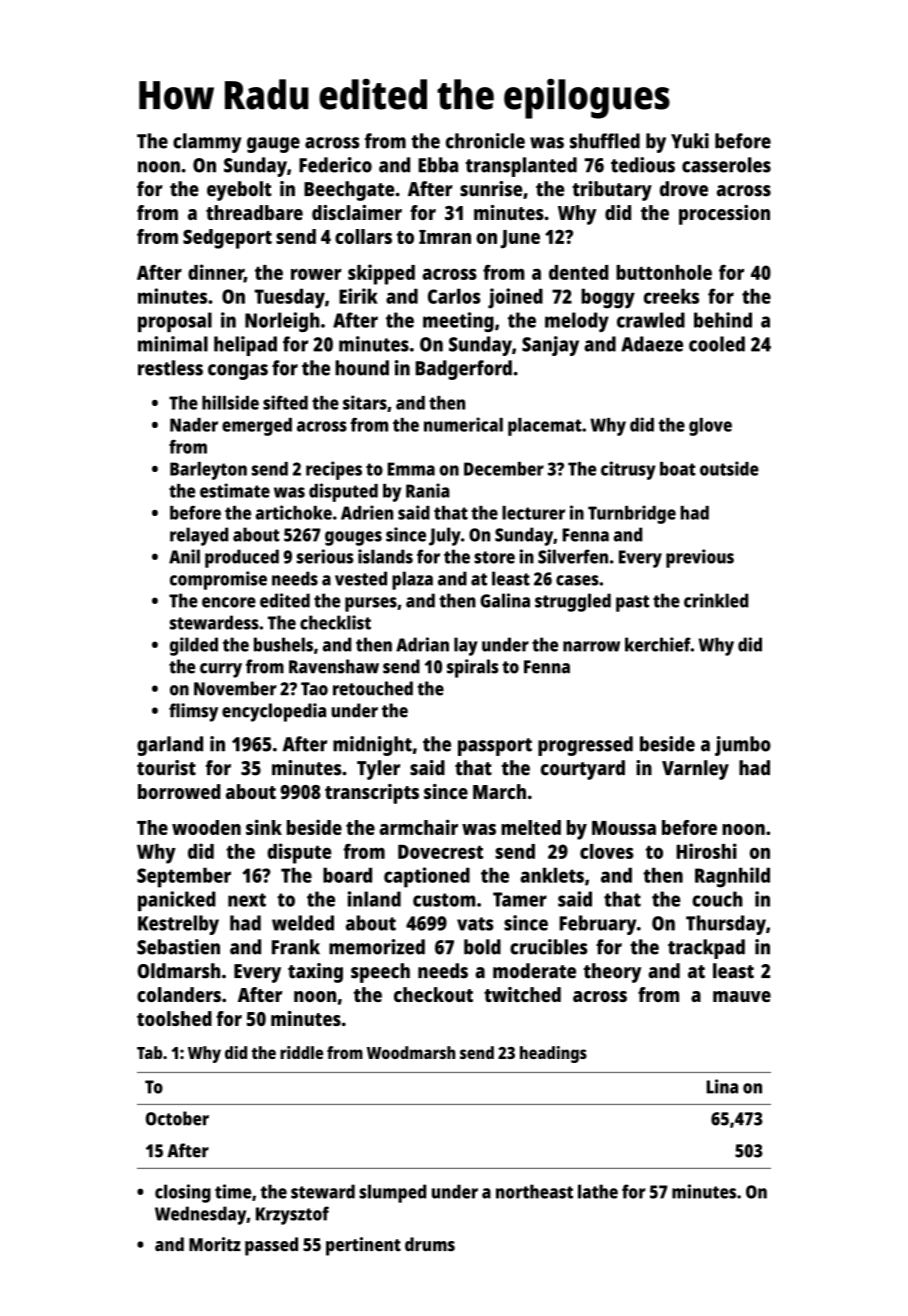 The width and height of the image is (908, 1316). What do you see at coordinates (743, 746) in the image?
I see `jumbo` at bounding box center [743, 746].
